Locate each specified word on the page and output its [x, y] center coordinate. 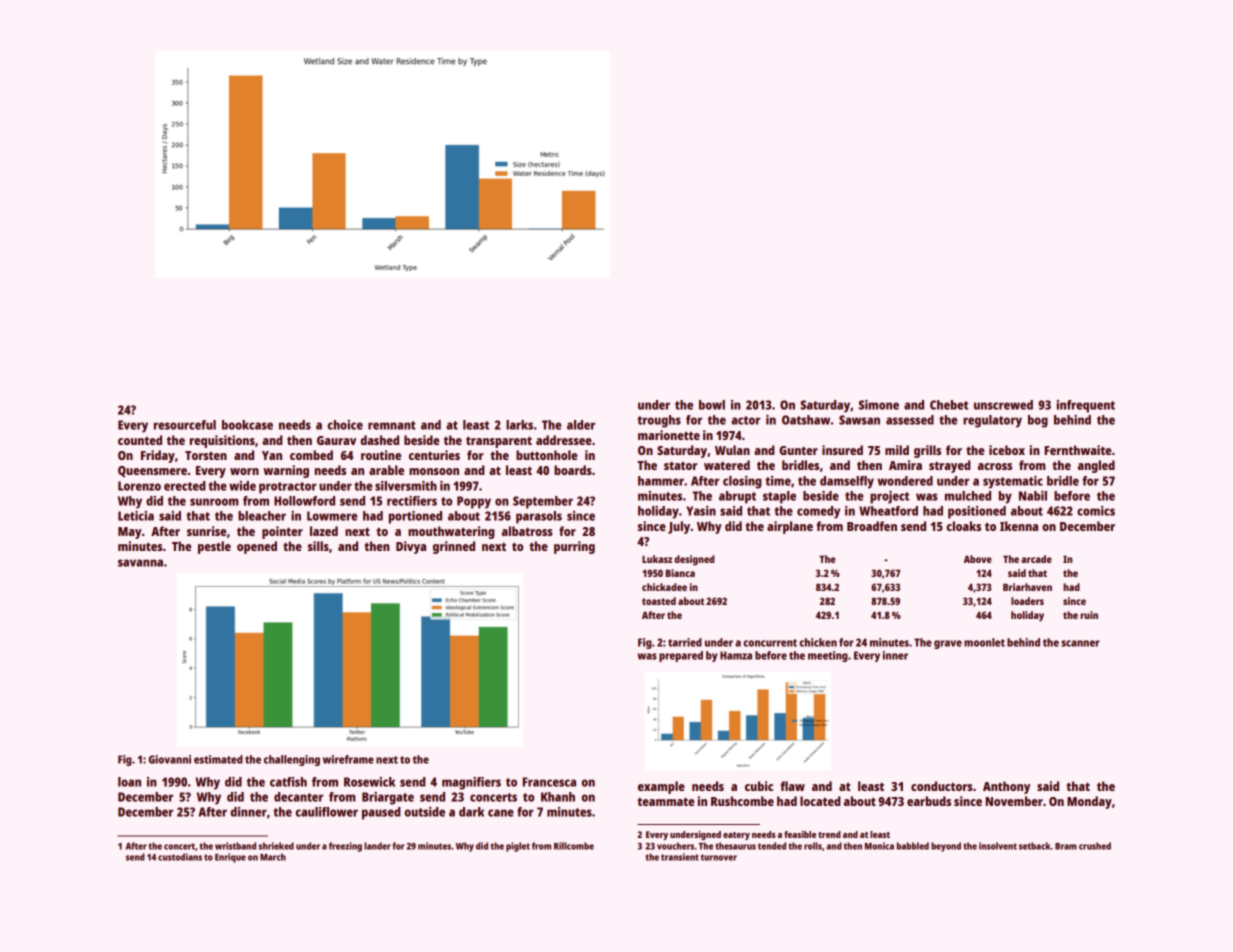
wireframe [348, 759]
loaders [1027, 601]
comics [1096, 511]
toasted [659, 601]
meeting [828, 656]
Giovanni [170, 759]
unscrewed [1003, 405]
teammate [666, 801]
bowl [712, 405]
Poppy [474, 502]
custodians [180, 857]
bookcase [247, 425]
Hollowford [304, 501]
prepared [681, 656]
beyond [946, 847]
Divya [411, 547]
